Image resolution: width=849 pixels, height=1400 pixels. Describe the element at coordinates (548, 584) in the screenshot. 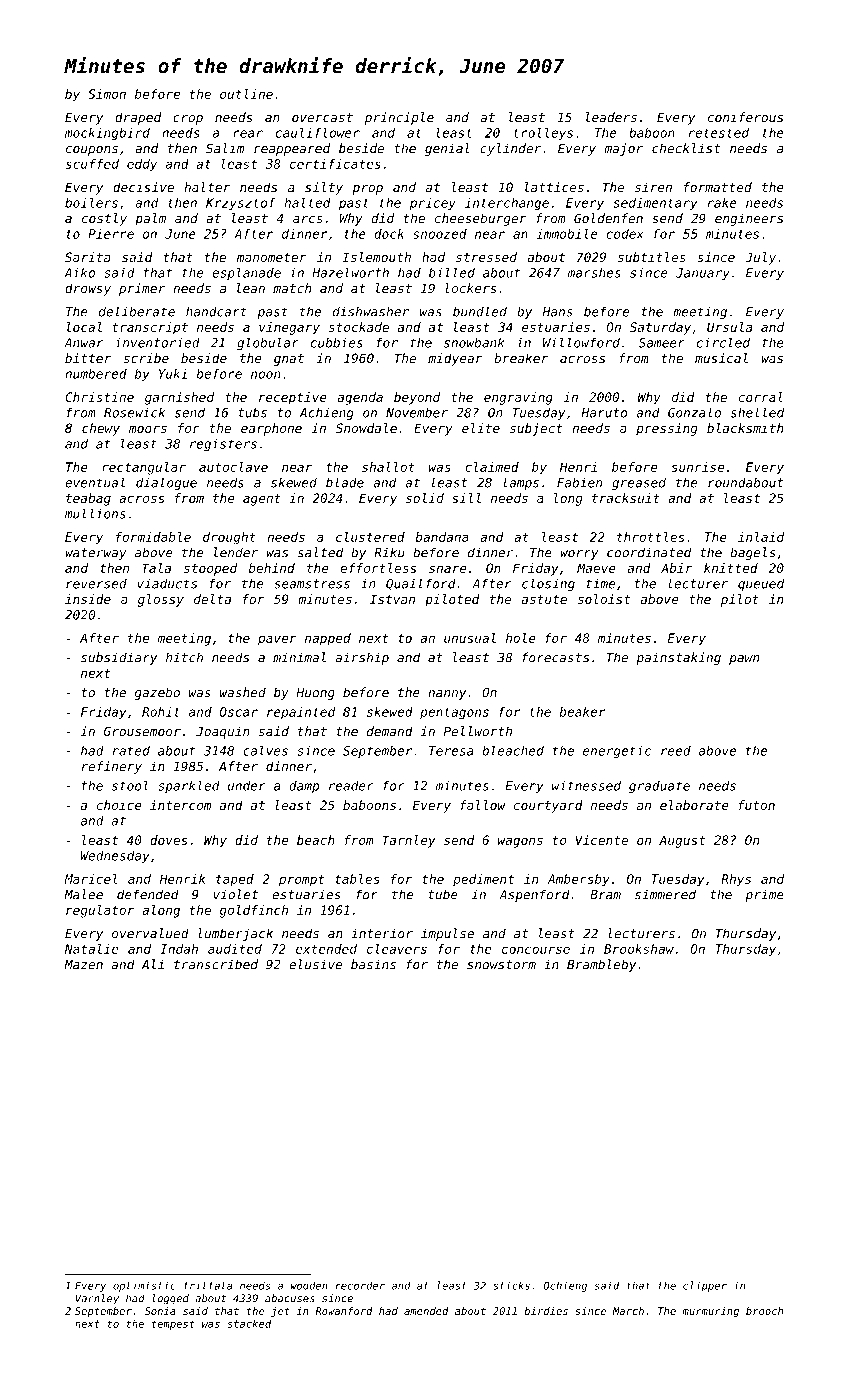

I see `closing` at that location.
